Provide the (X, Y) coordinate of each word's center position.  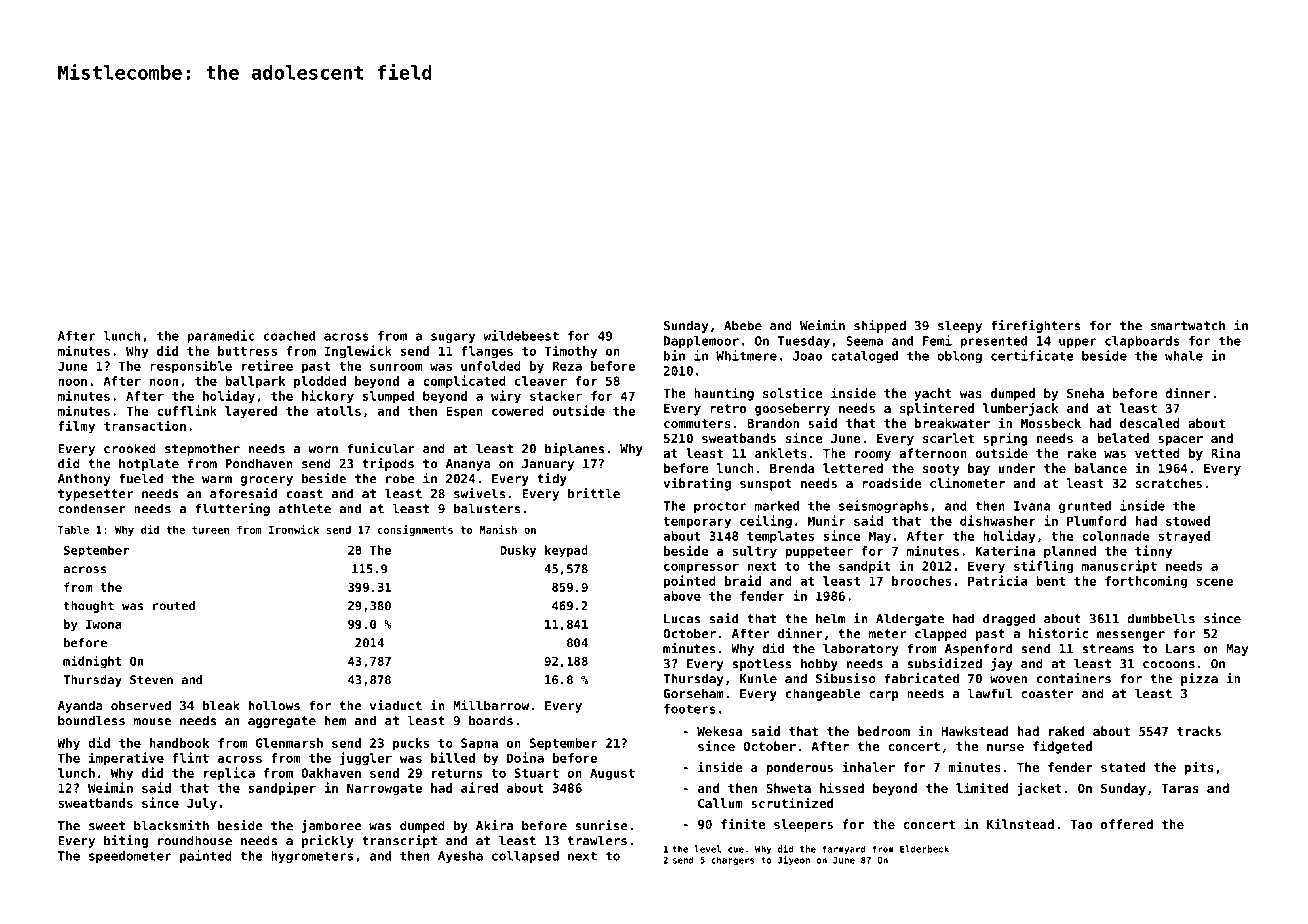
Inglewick (358, 352)
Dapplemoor (701, 342)
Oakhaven (331, 773)
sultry (754, 552)
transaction (145, 425)
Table (73, 529)
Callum (720, 803)
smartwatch (1188, 325)
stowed (1188, 521)
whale (1184, 356)
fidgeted (1062, 747)
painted (206, 856)
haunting (724, 394)
